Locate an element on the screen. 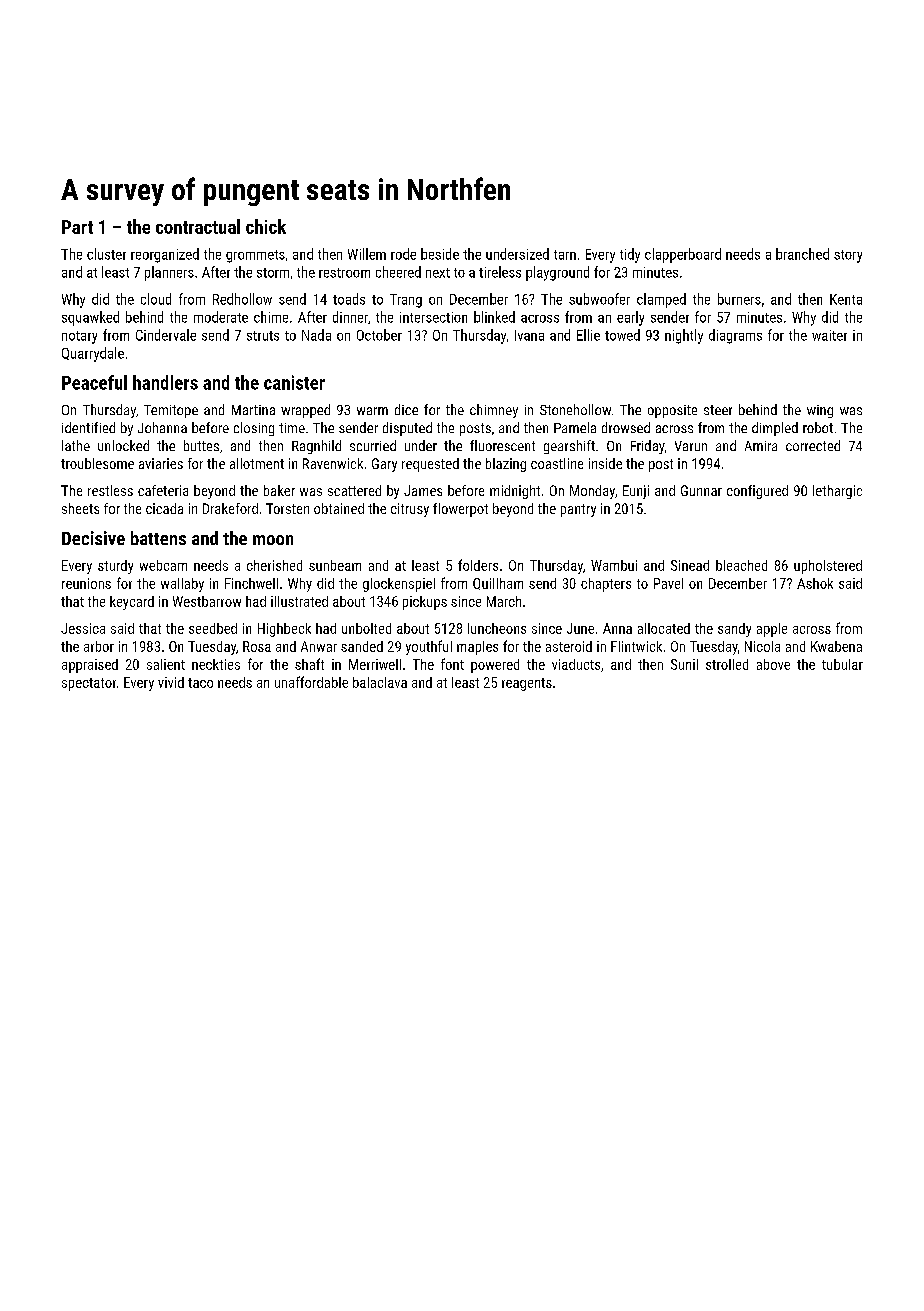  Ragnhild is located at coordinates (316, 447).
